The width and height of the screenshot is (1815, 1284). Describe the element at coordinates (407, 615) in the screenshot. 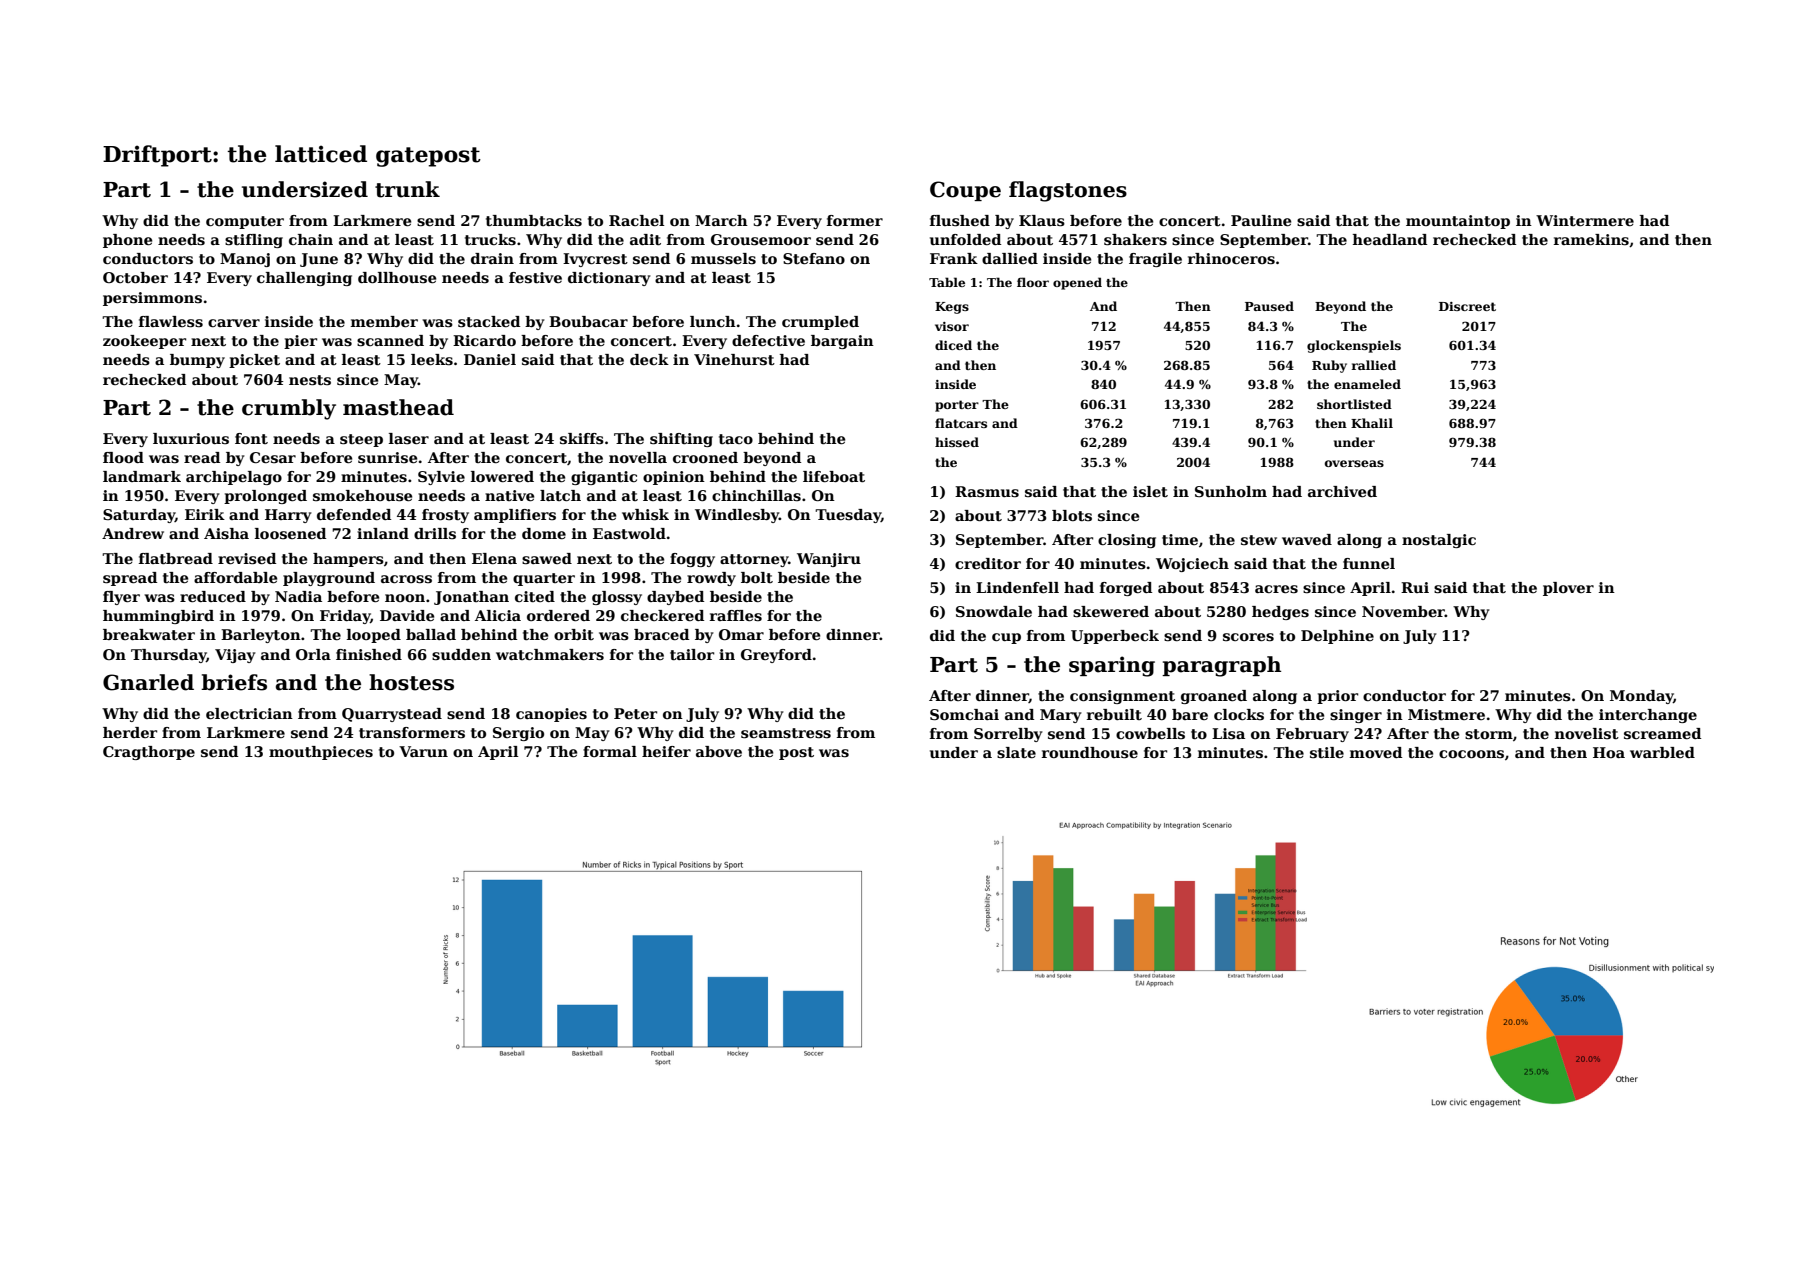

I see `Davide` at that location.
